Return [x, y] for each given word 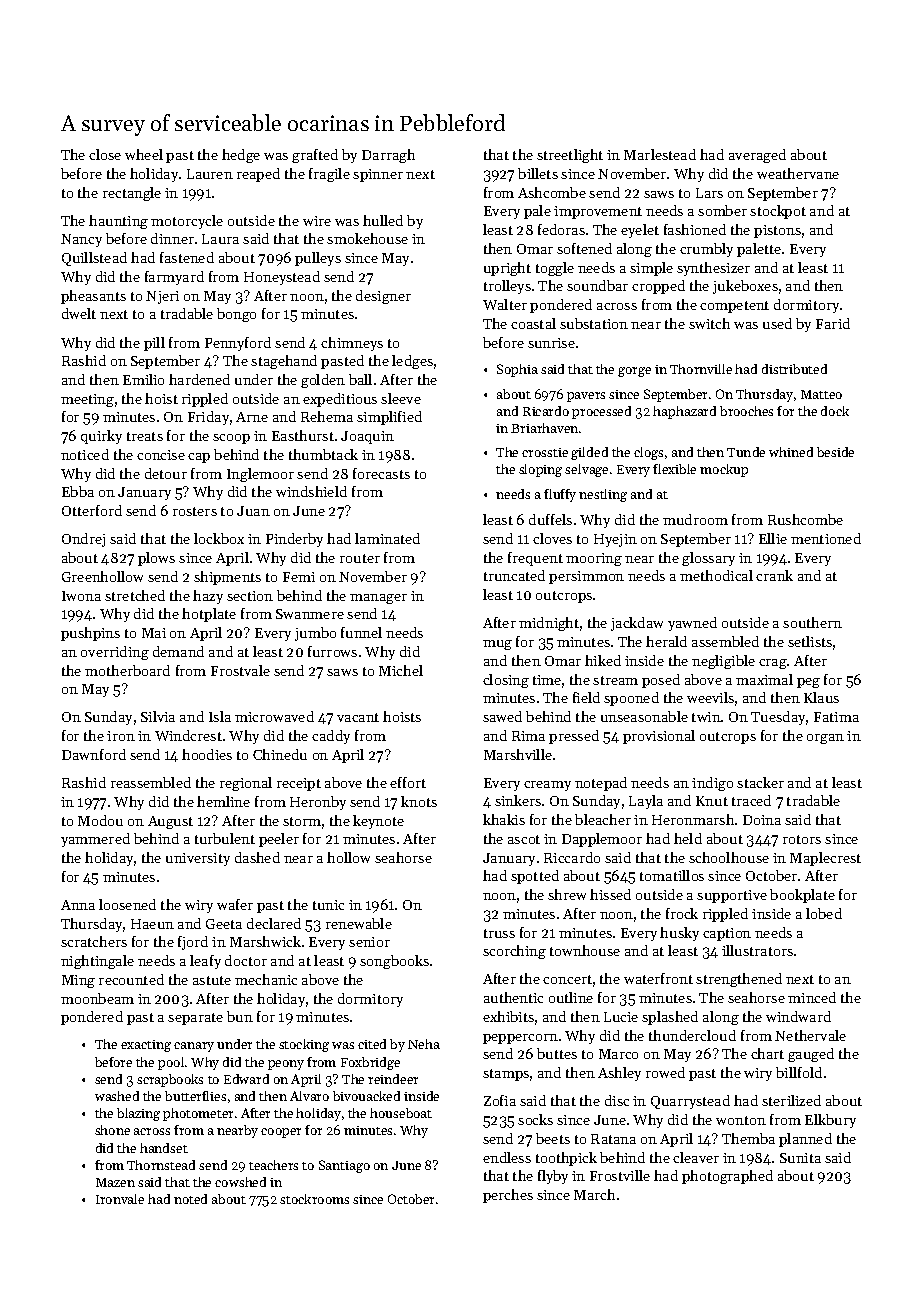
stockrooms [314, 1199]
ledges [412, 362]
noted [190, 1199]
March [594, 1194]
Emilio [143, 379]
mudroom [695, 519]
